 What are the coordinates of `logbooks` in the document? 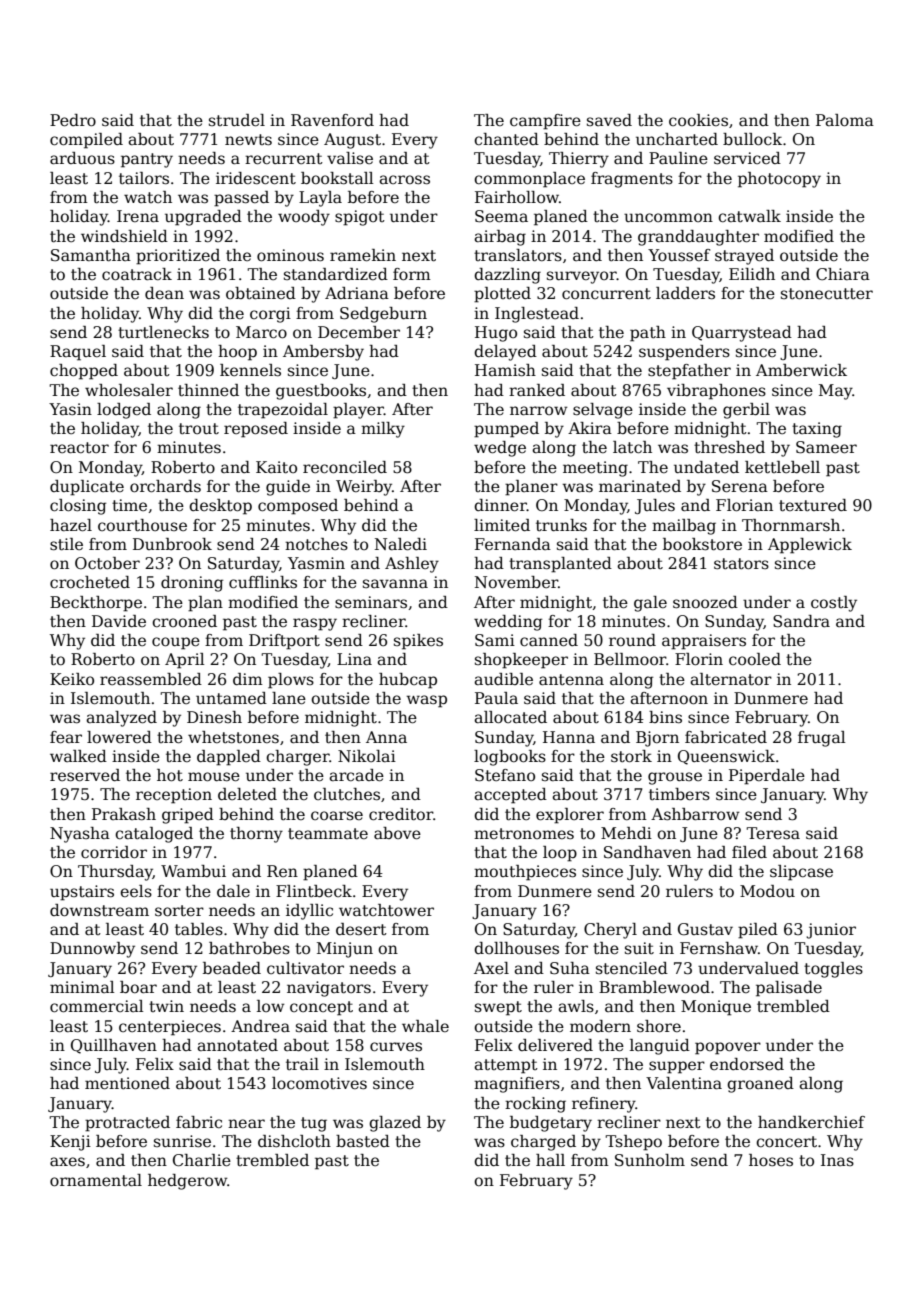 It's located at (510, 758).
